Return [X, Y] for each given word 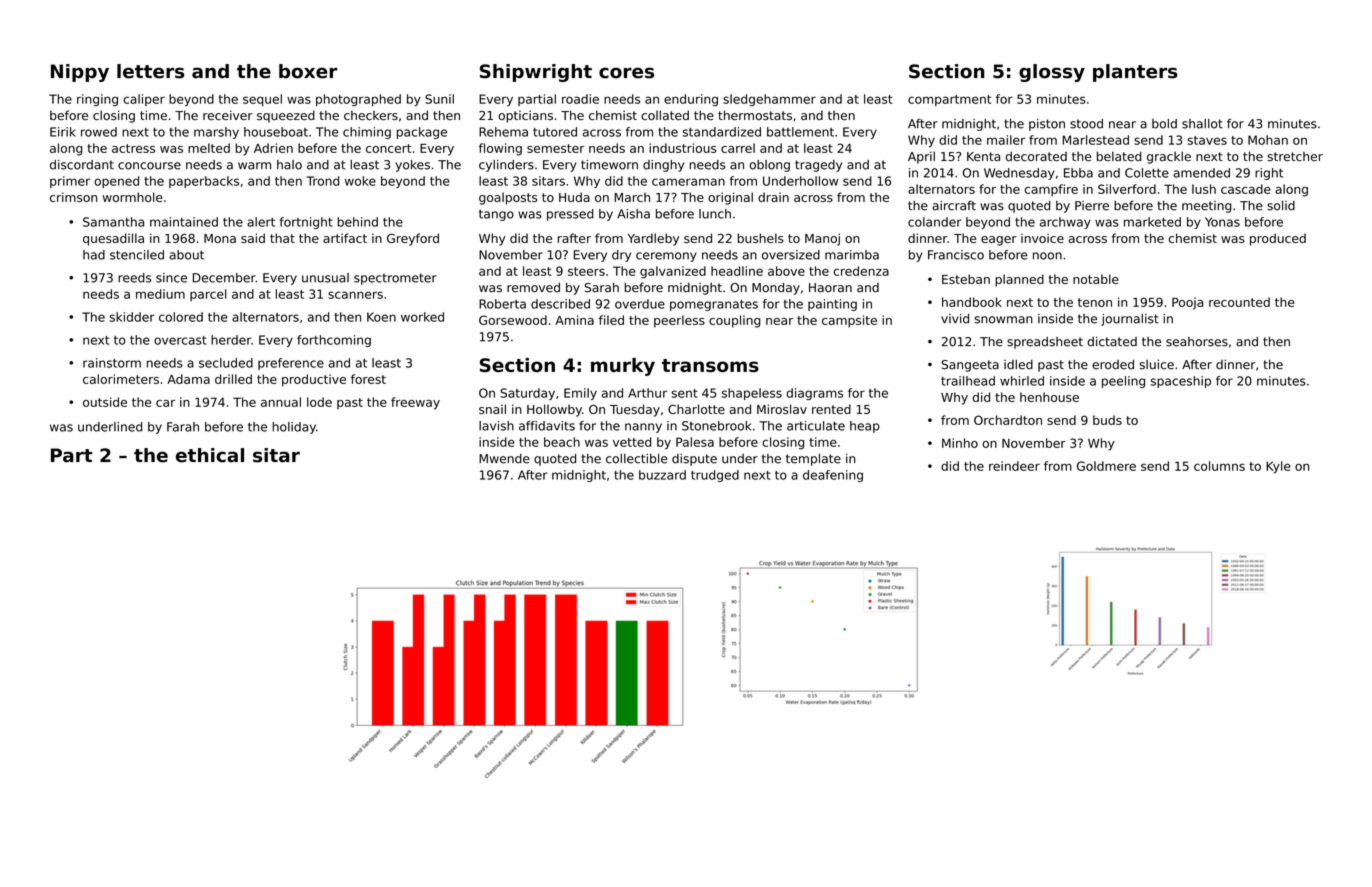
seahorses [1197, 342]
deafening [833, 476]
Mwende [504, 459]
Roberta [502, 304]
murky [623, 367]
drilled [233, 379]
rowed [99, 132]
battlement [800, 132]
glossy [1052, 73]
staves [1207, 140]
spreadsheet [1045, 343]
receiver [228, 115]
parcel [208, 295]
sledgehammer [769, 100]
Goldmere [1106, 466]
